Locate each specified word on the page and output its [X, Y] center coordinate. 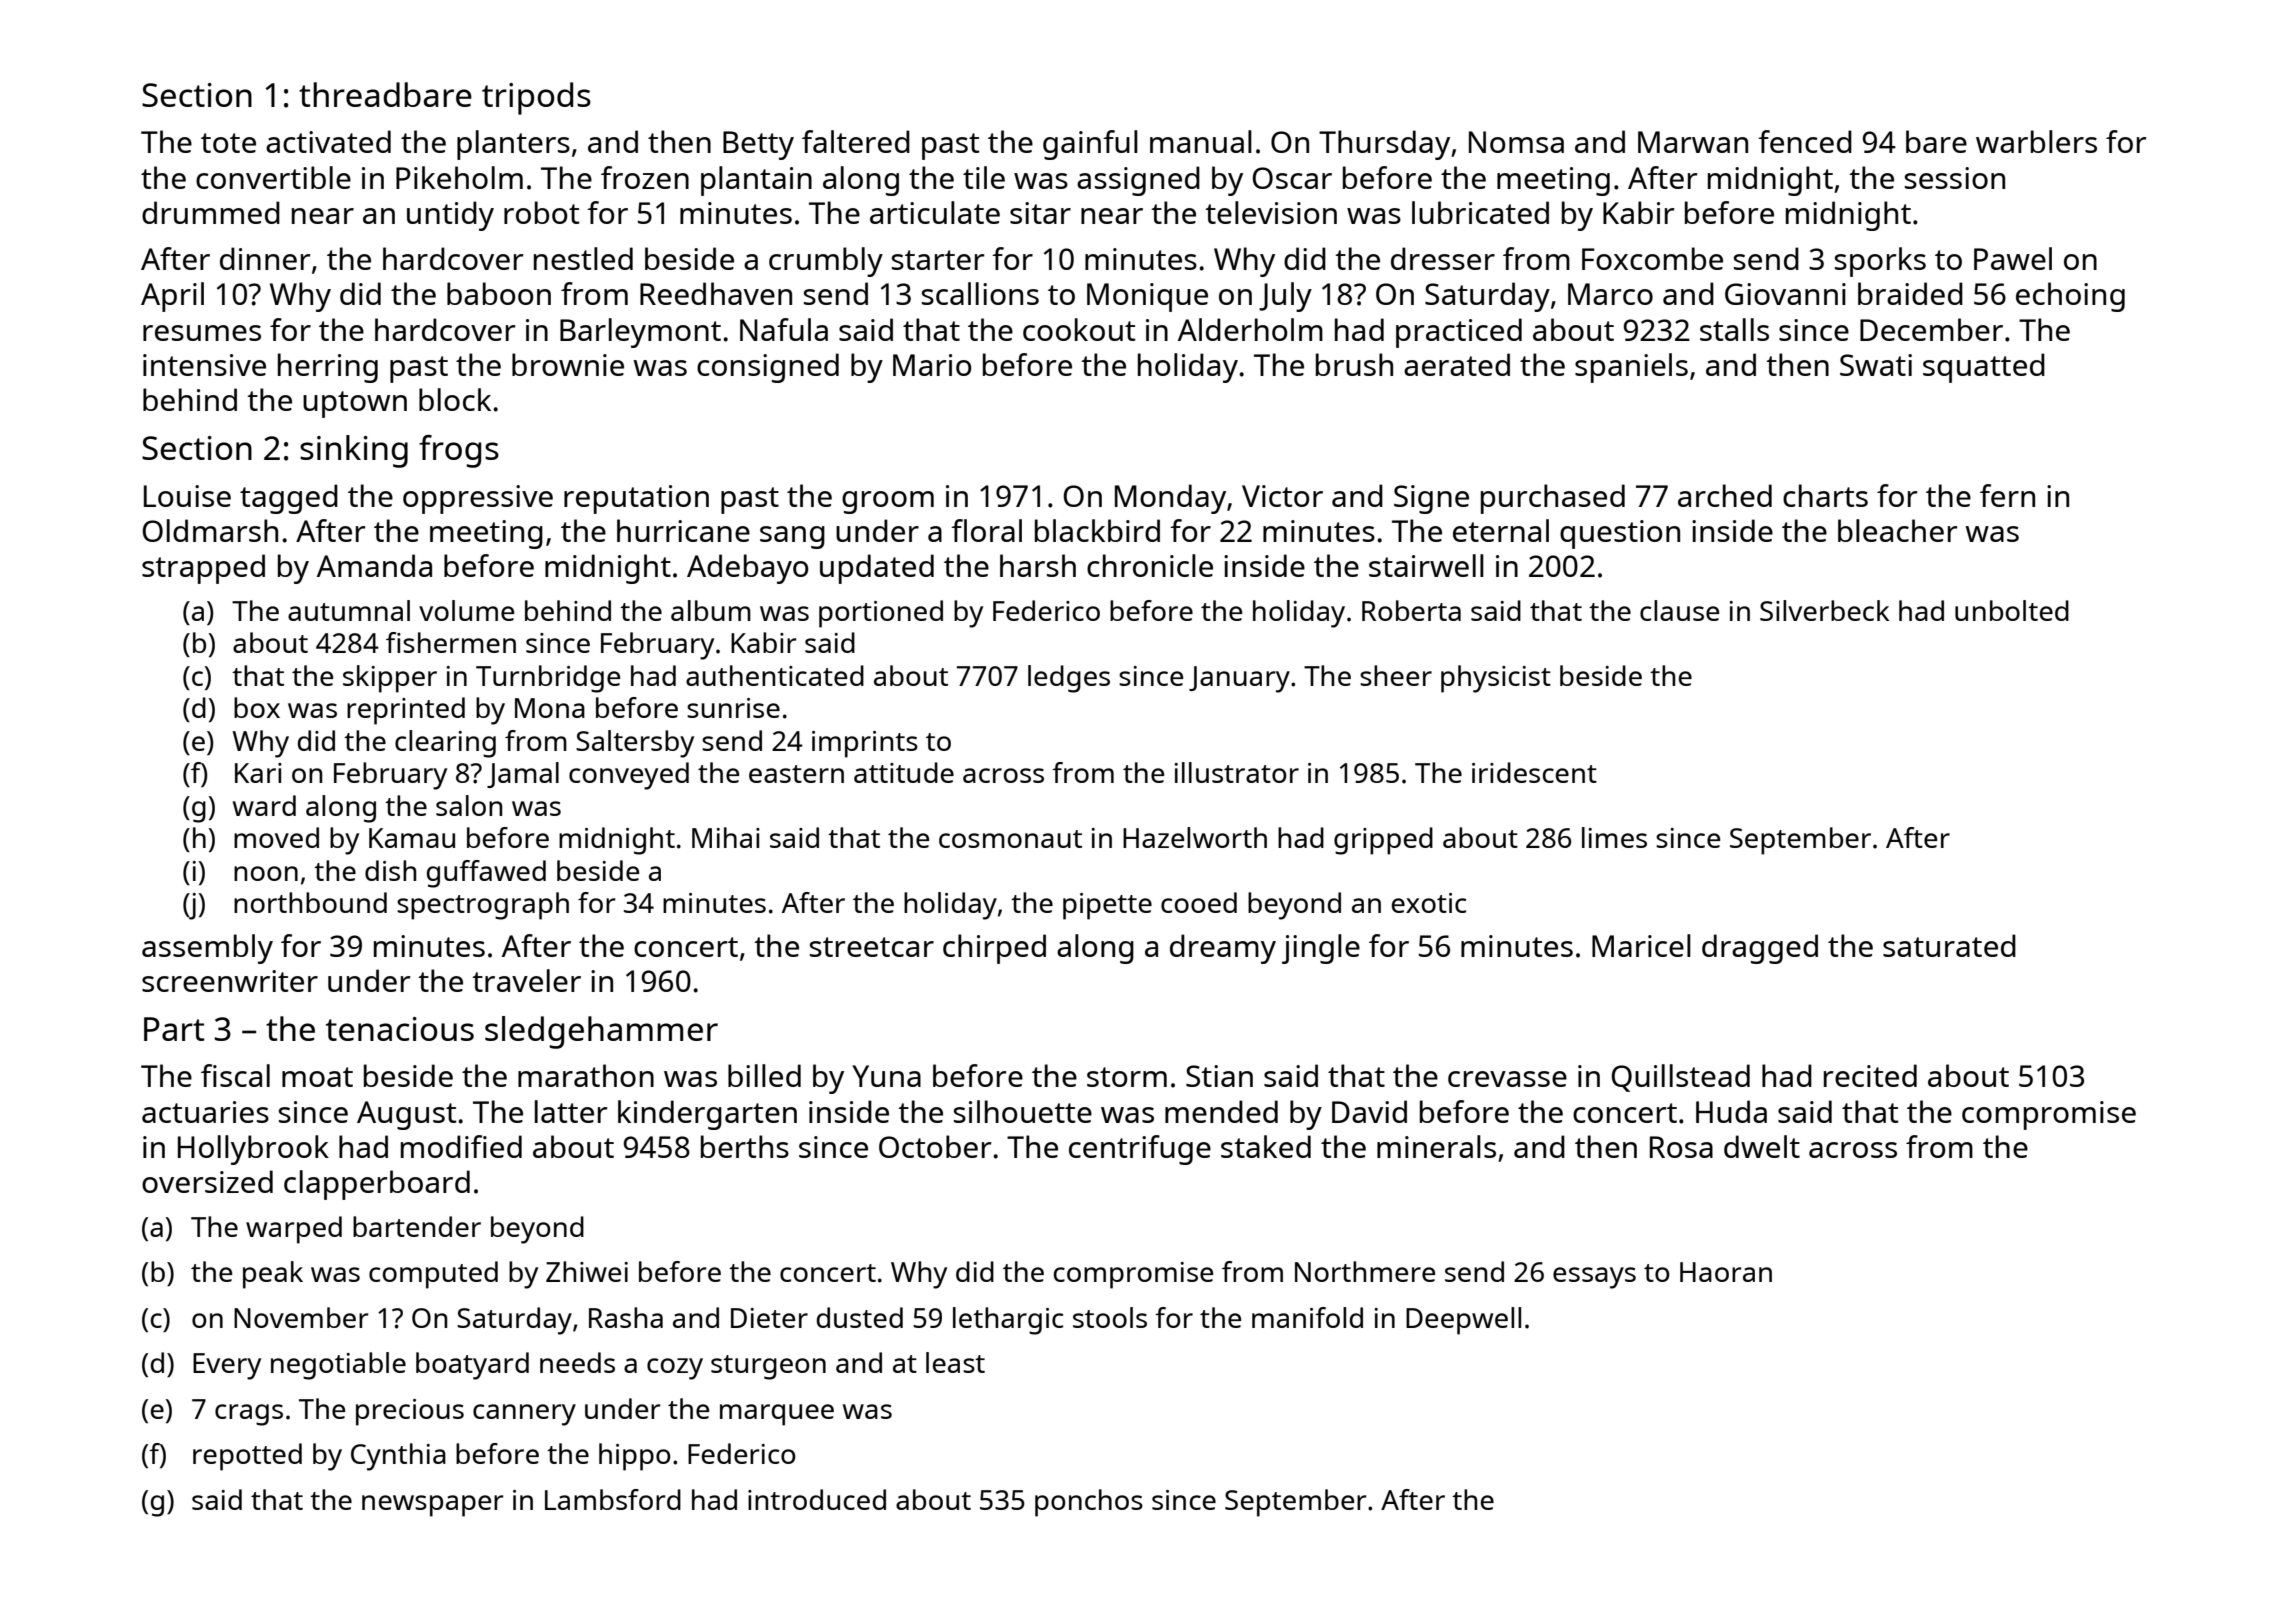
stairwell [1426, 565]
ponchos [1089, 1503]
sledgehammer [601, 1032]
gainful [1090, 145]
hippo [635, 1457]
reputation [636, 499]
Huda [1731, 1111]
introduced [817, 1499]
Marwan [1693, 142]
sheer [1396, 675]
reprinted [406, 711]
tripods [536, 98]
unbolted [2012, 610]
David [1369, 1111]
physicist [1496, 679]
